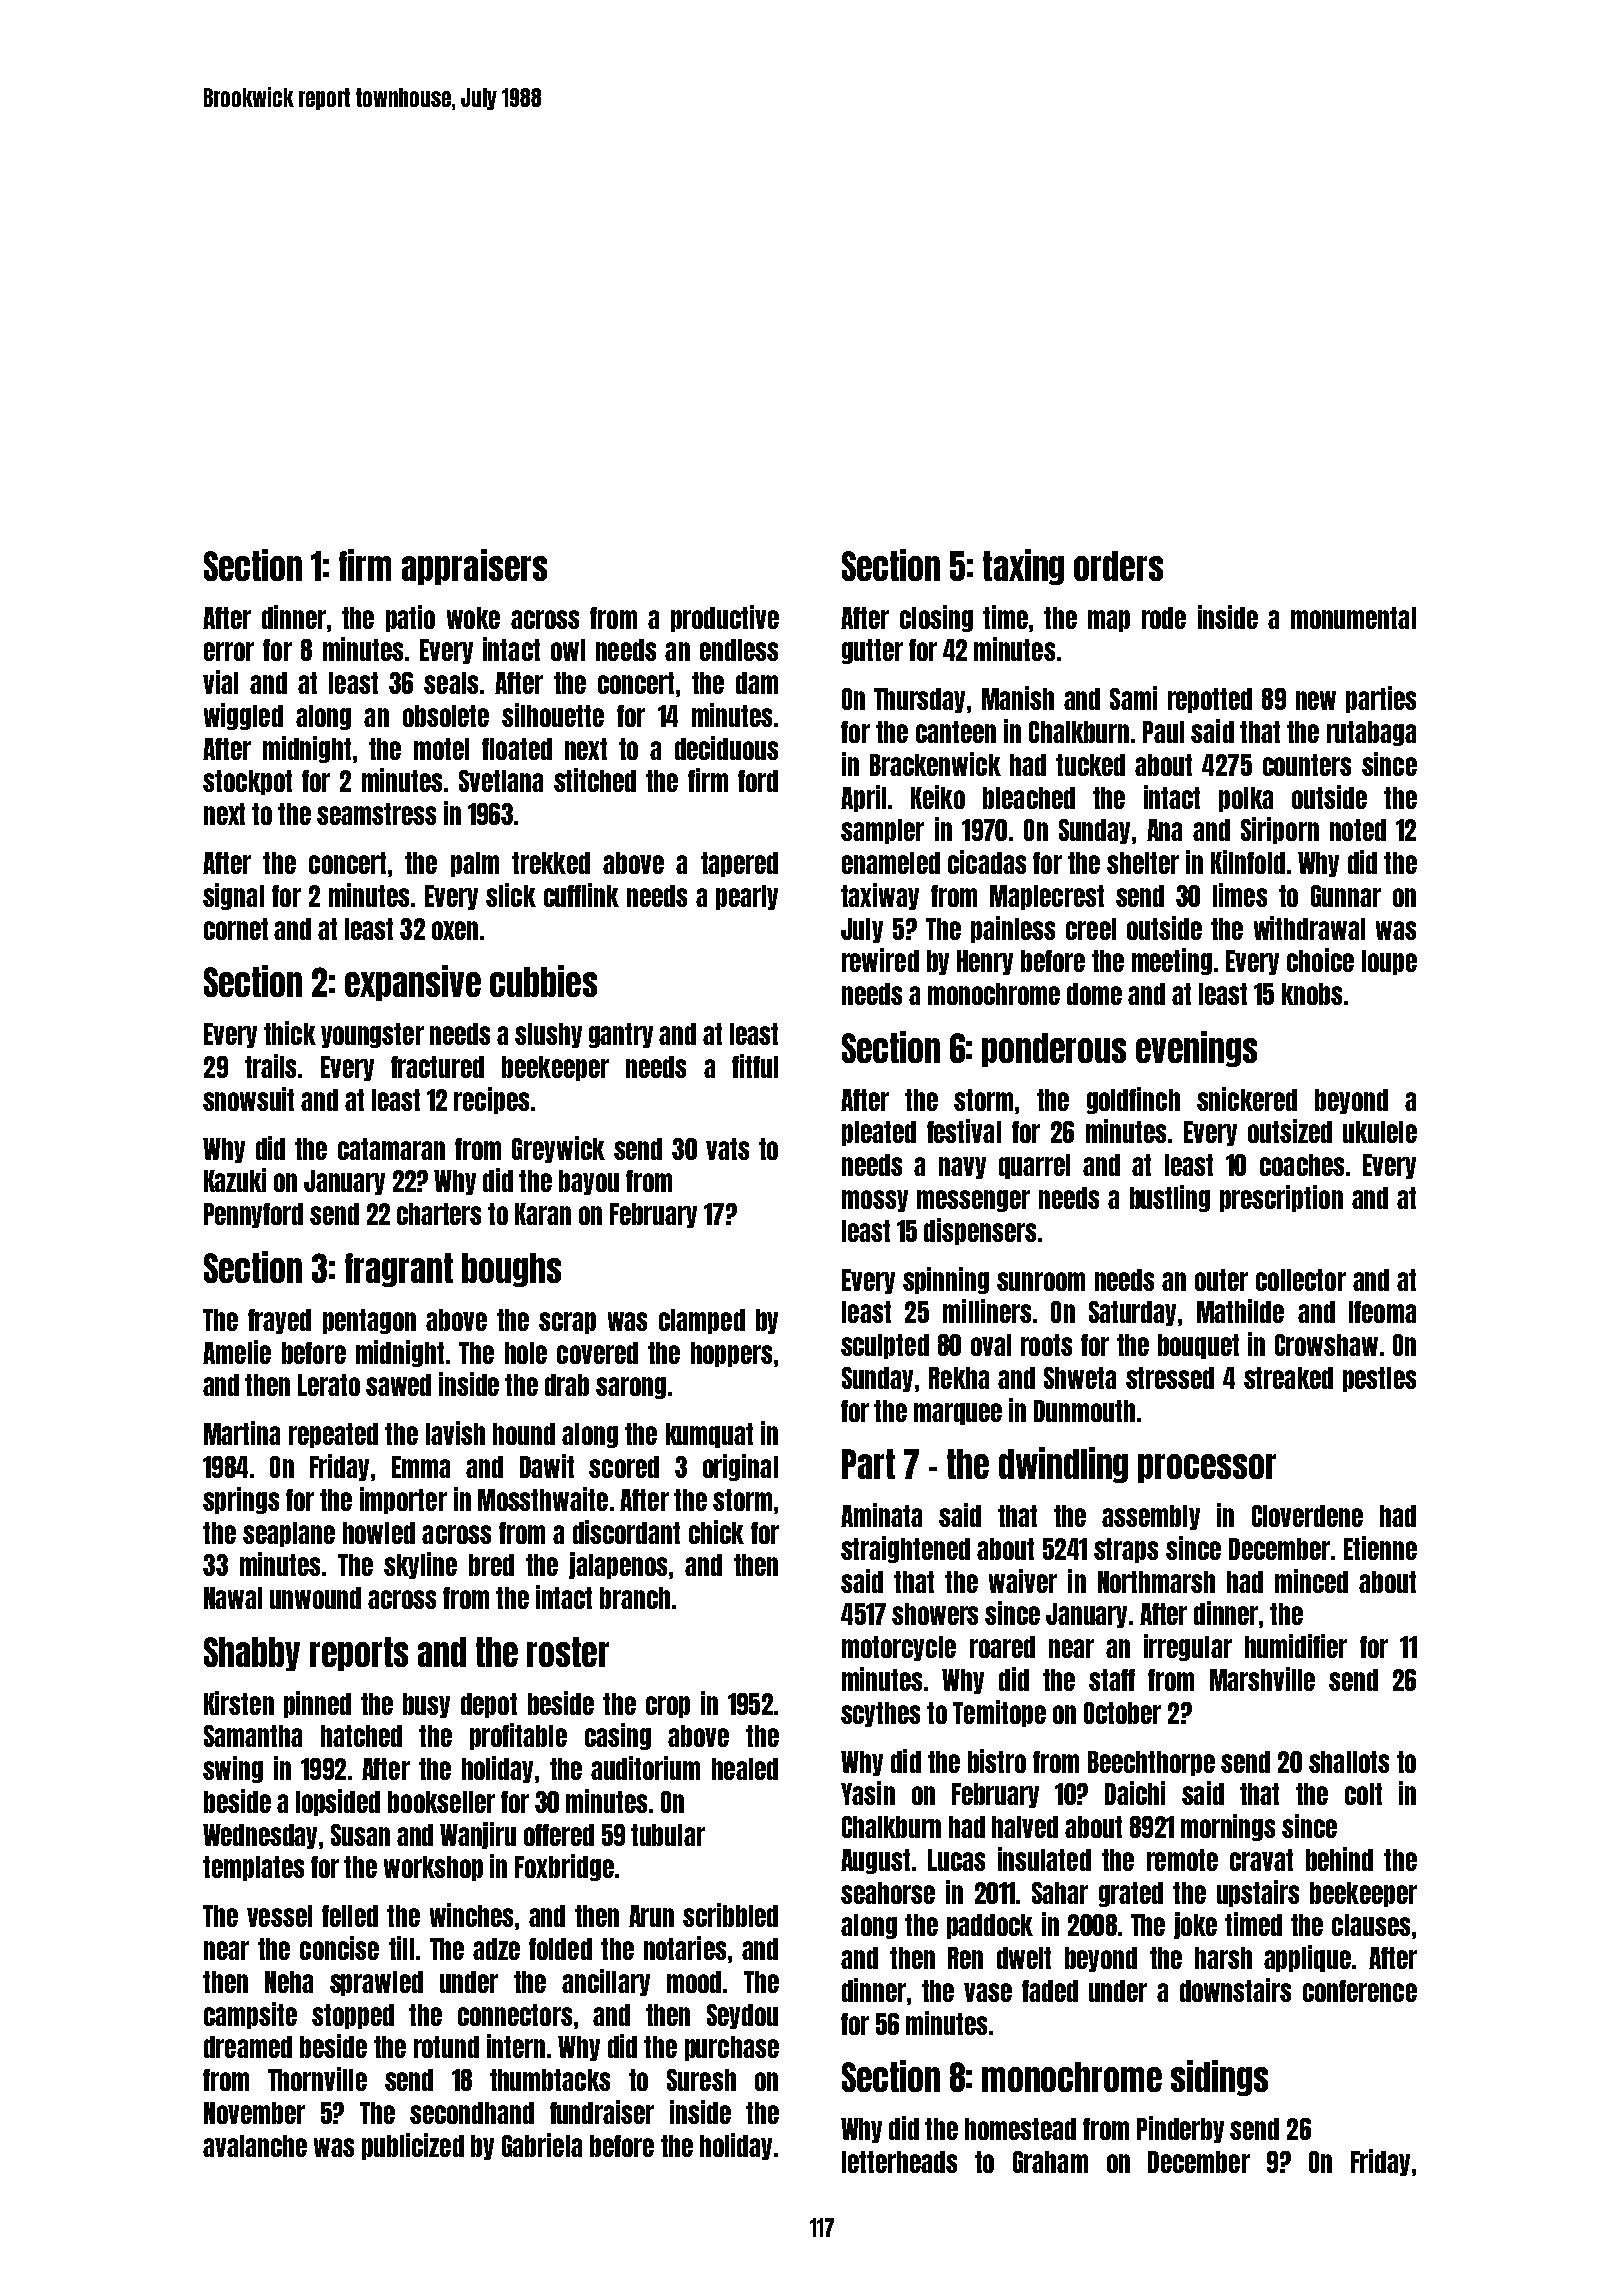  What do you see at coordinates (919, 700) in the document?
I see `Thursday` at bounding box center [919, 700].
